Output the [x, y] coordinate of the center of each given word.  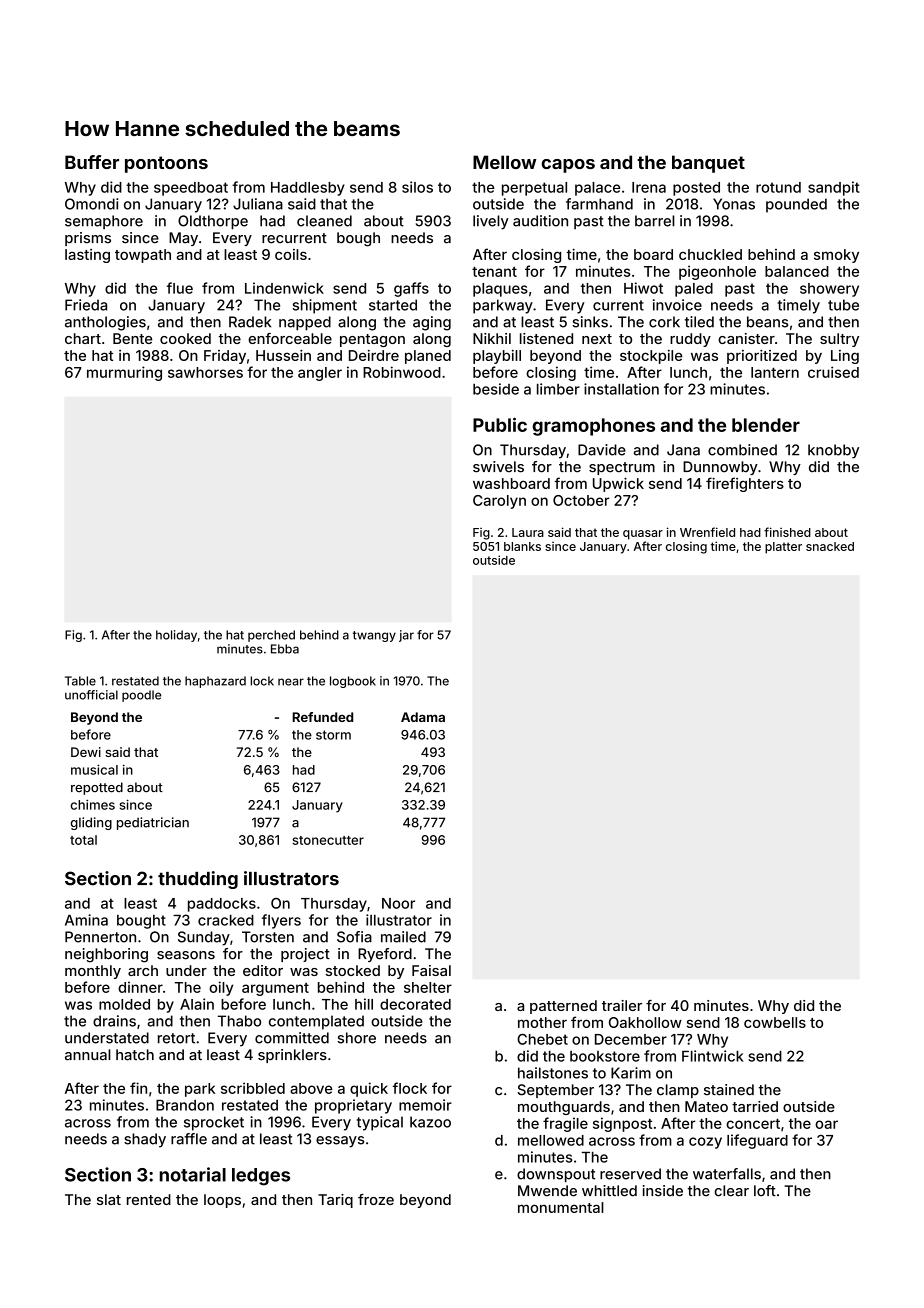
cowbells [775, 1022]
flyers [281, 921]
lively [491, 222]
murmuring [124, 373]
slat [109, 1199]
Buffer [92, 162]
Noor [398, 903]
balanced [797, 271]
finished [787, 532]
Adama [423, 717]
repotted [97, 788]
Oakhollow [645, 1022]
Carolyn [499, 502]
